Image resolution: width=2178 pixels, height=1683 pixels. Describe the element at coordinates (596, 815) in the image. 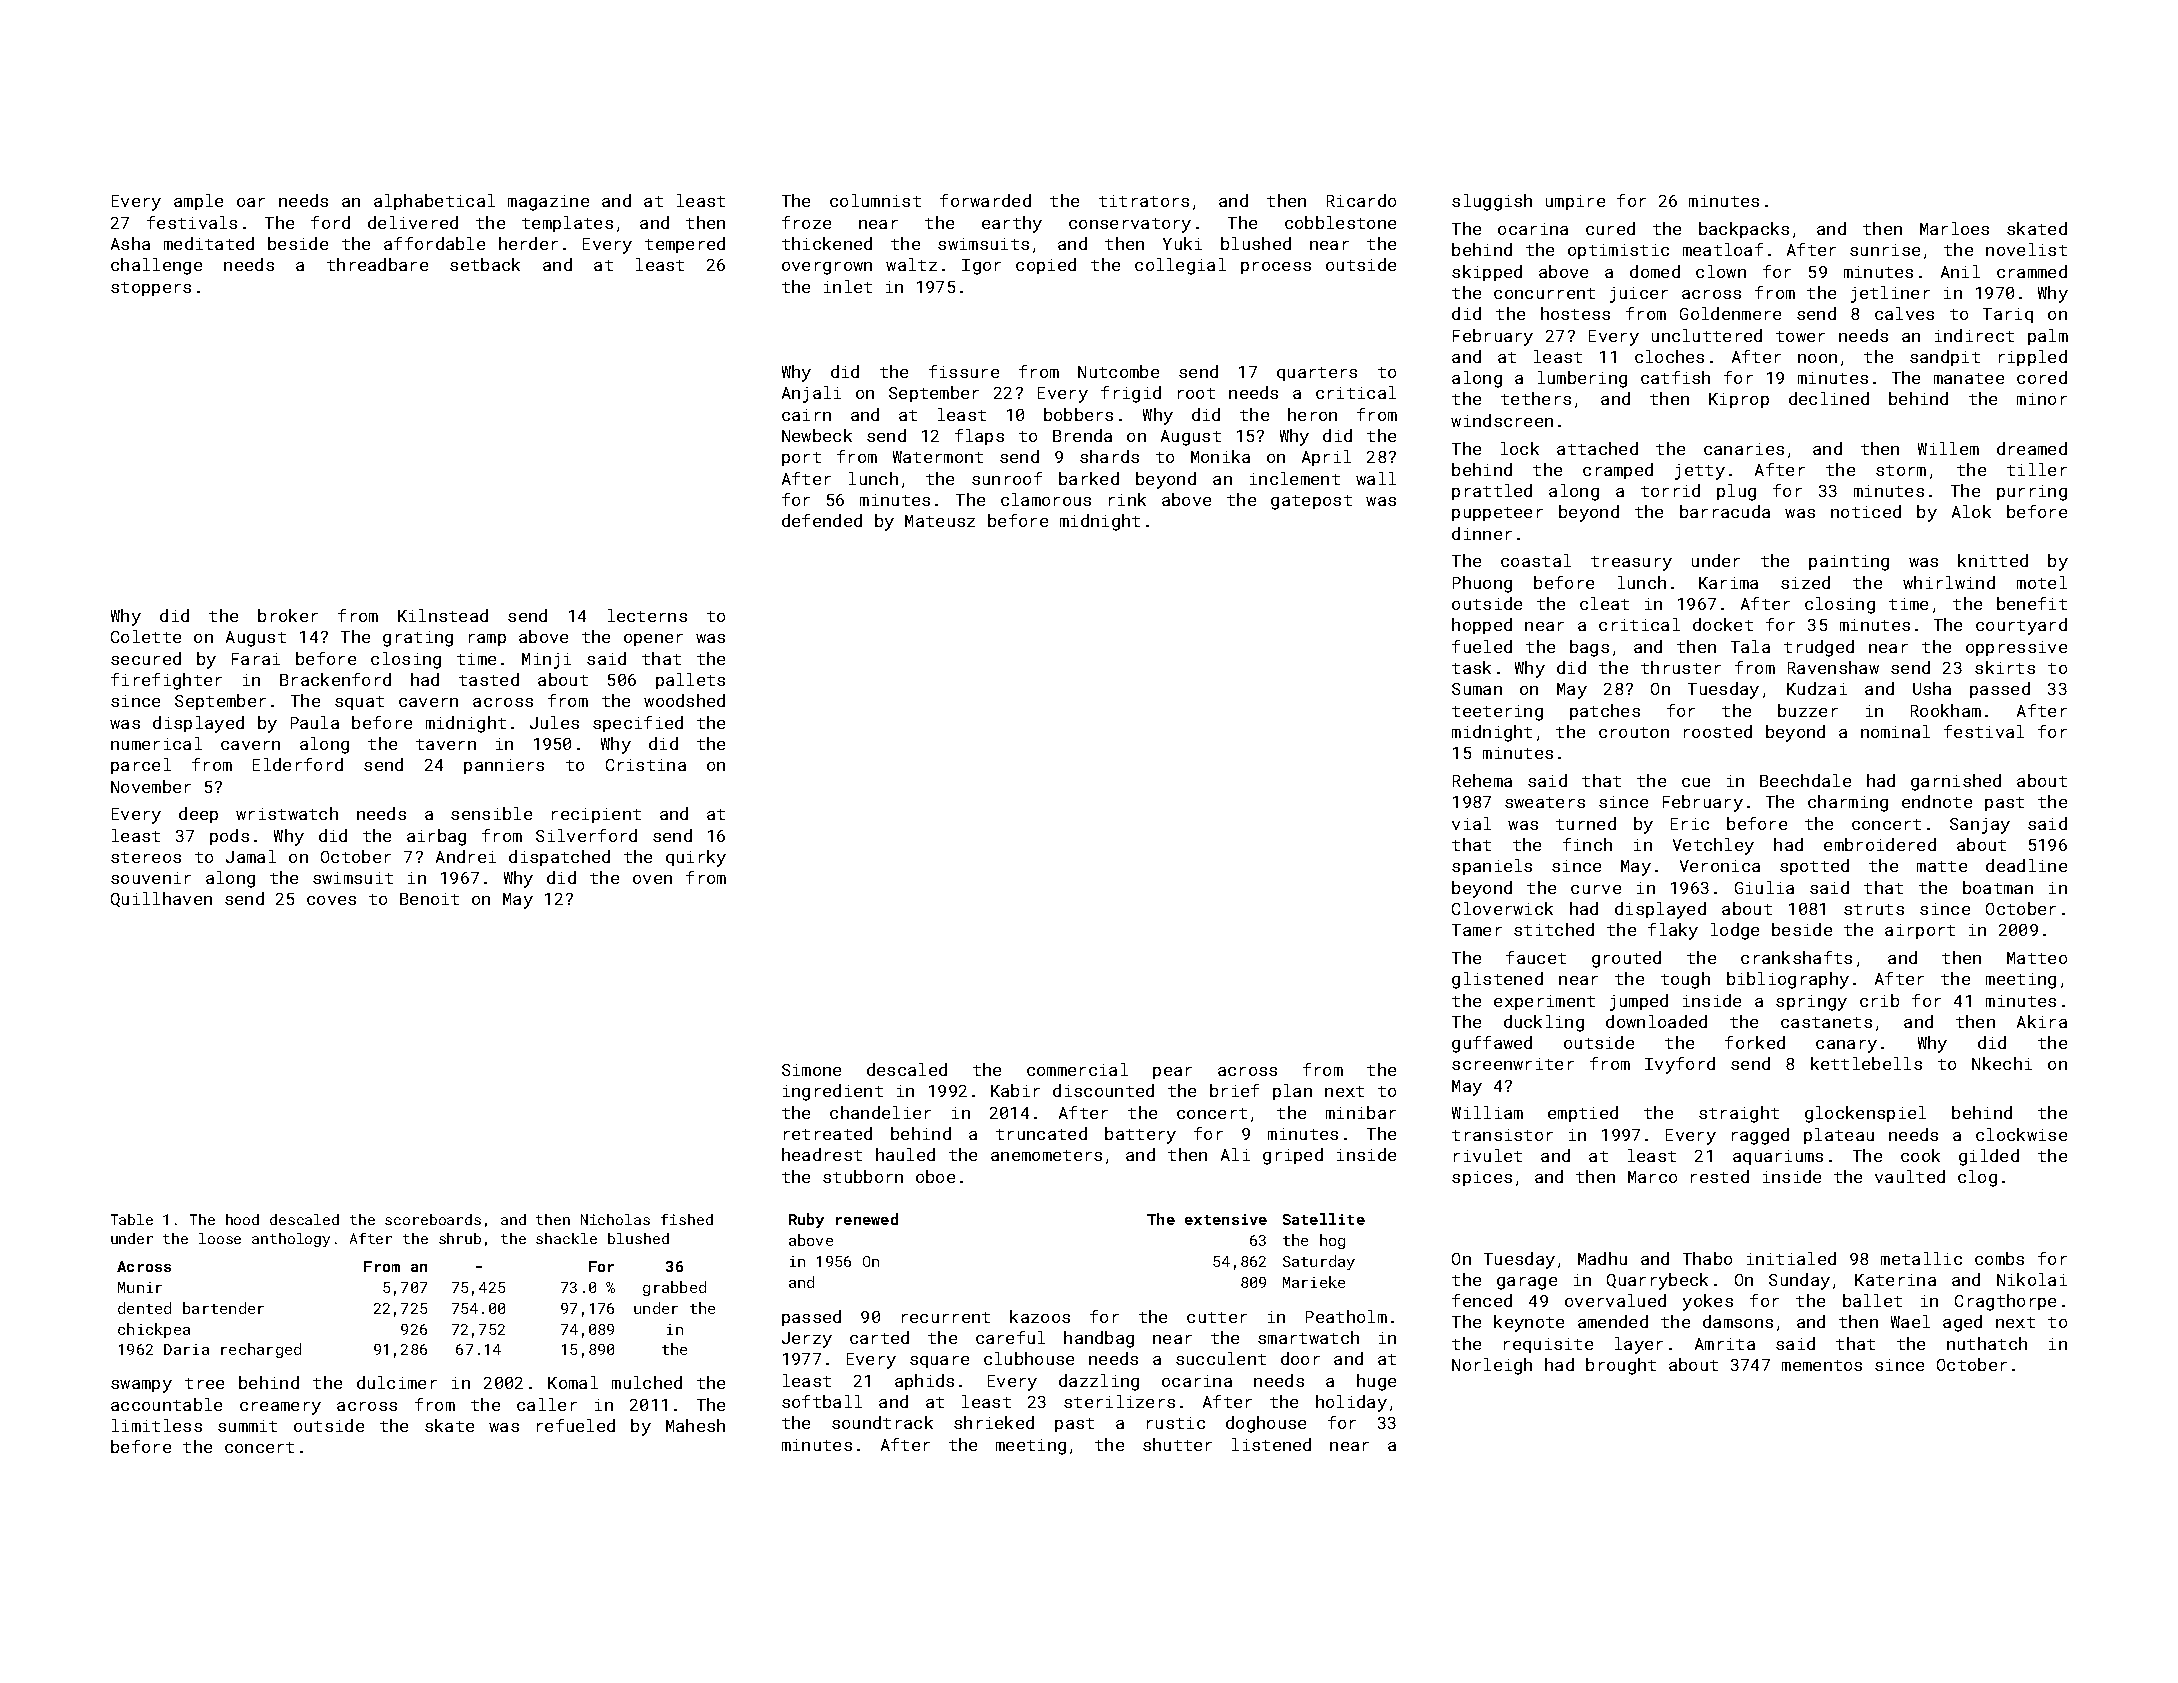

I see `recipient` at that location.
